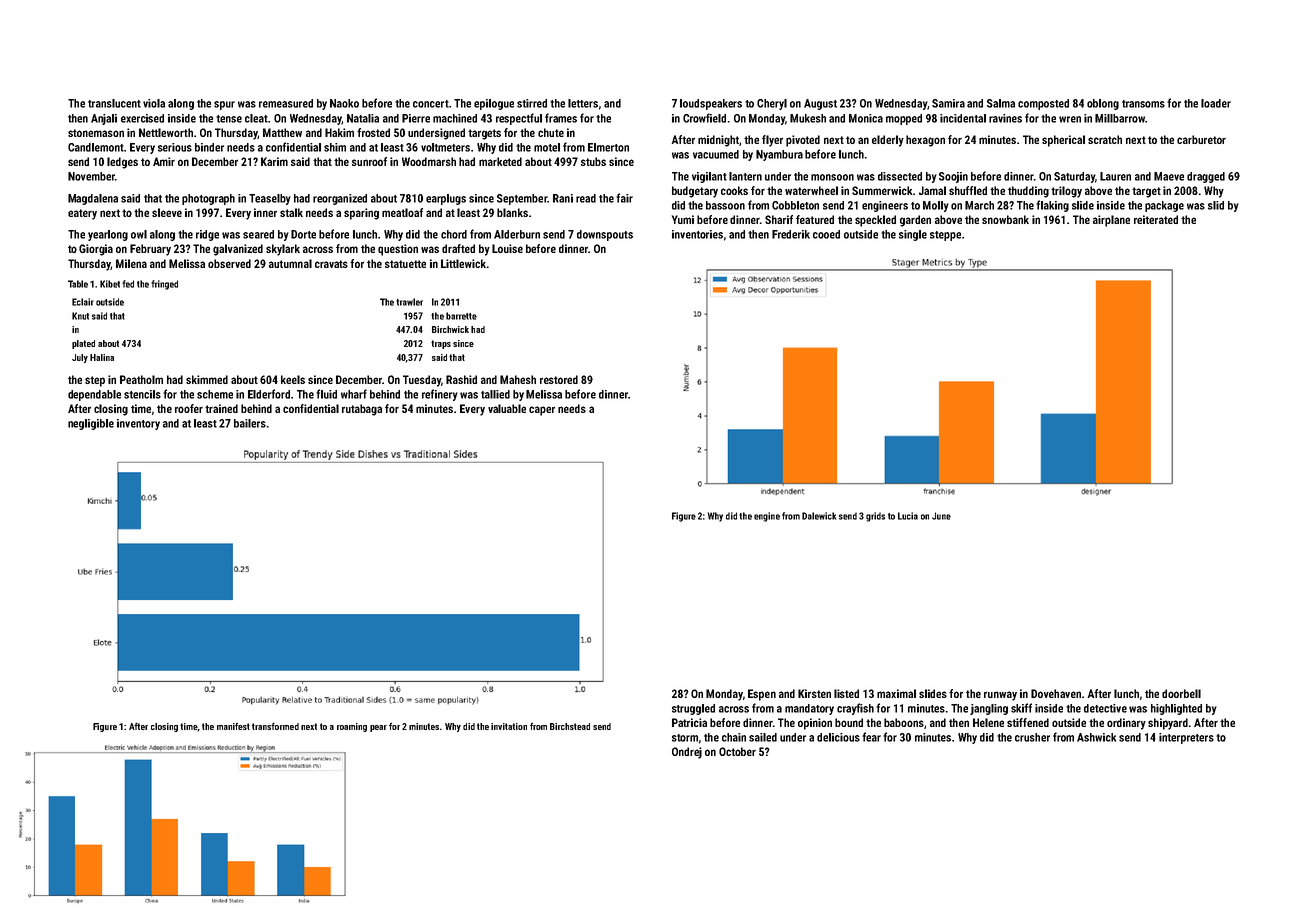  I want to click on transformed, so click(275, 726).
